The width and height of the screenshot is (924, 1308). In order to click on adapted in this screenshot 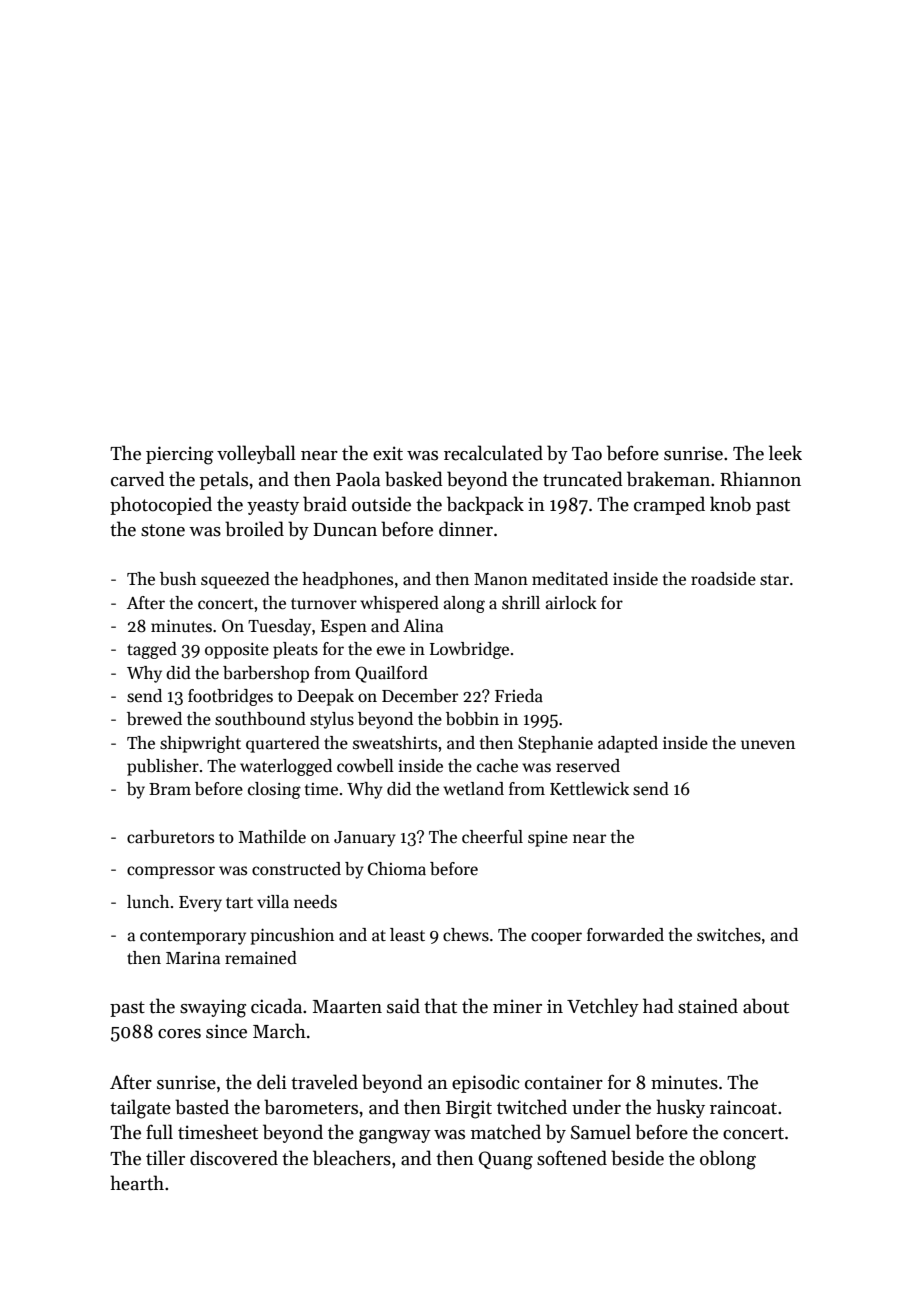, I will do `click(628, 744)`.
